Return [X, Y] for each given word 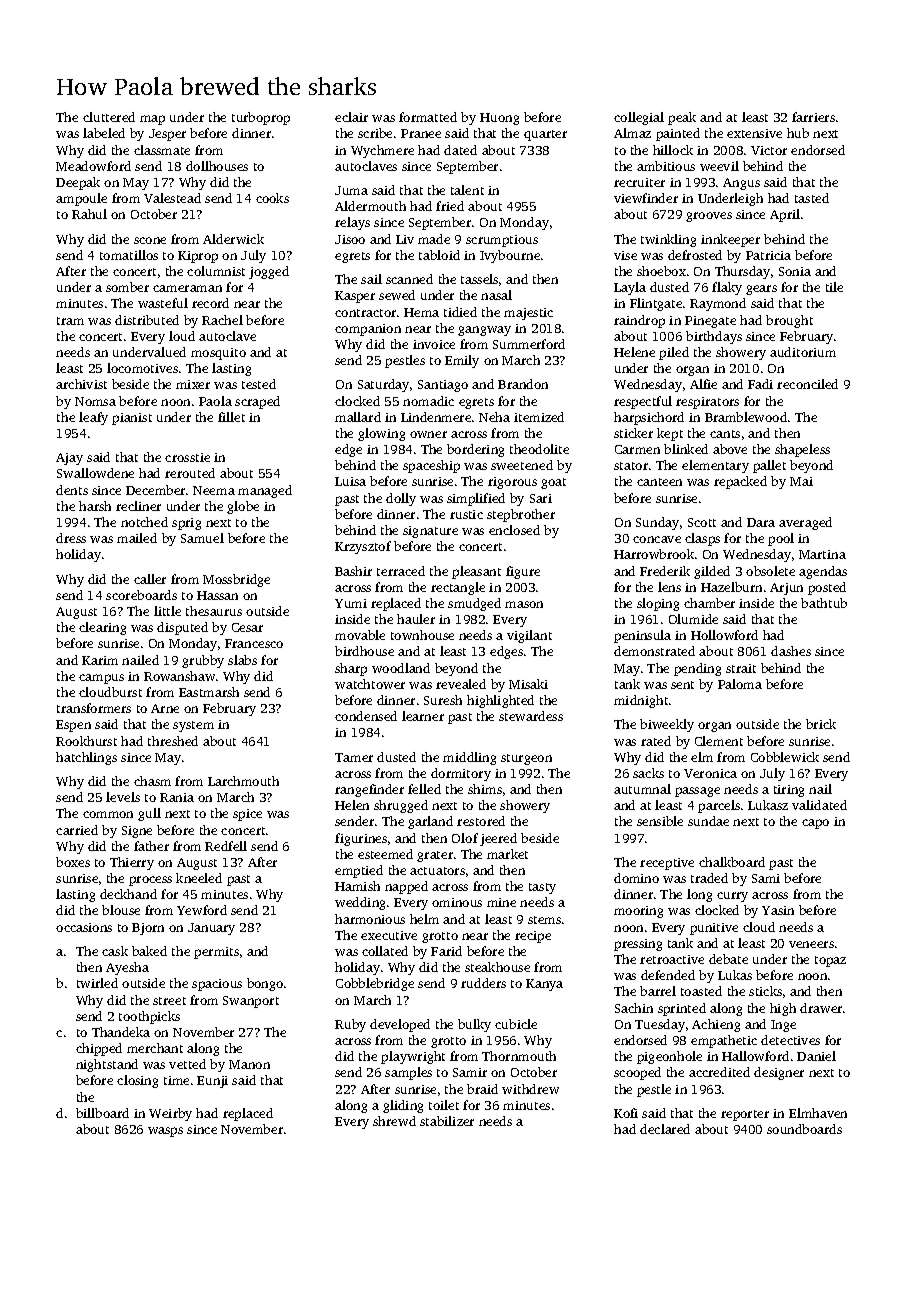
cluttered [109, 117]
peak [682, 118]
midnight [641, 701]
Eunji [212, 1082]
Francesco [254, 643]
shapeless [802, 450]
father [151, 846]
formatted [428, 117]
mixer [193, 384]
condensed [366, 716]
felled [424, 789]
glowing [381, 434]
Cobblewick [785, 757]
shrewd [394, 1121]
